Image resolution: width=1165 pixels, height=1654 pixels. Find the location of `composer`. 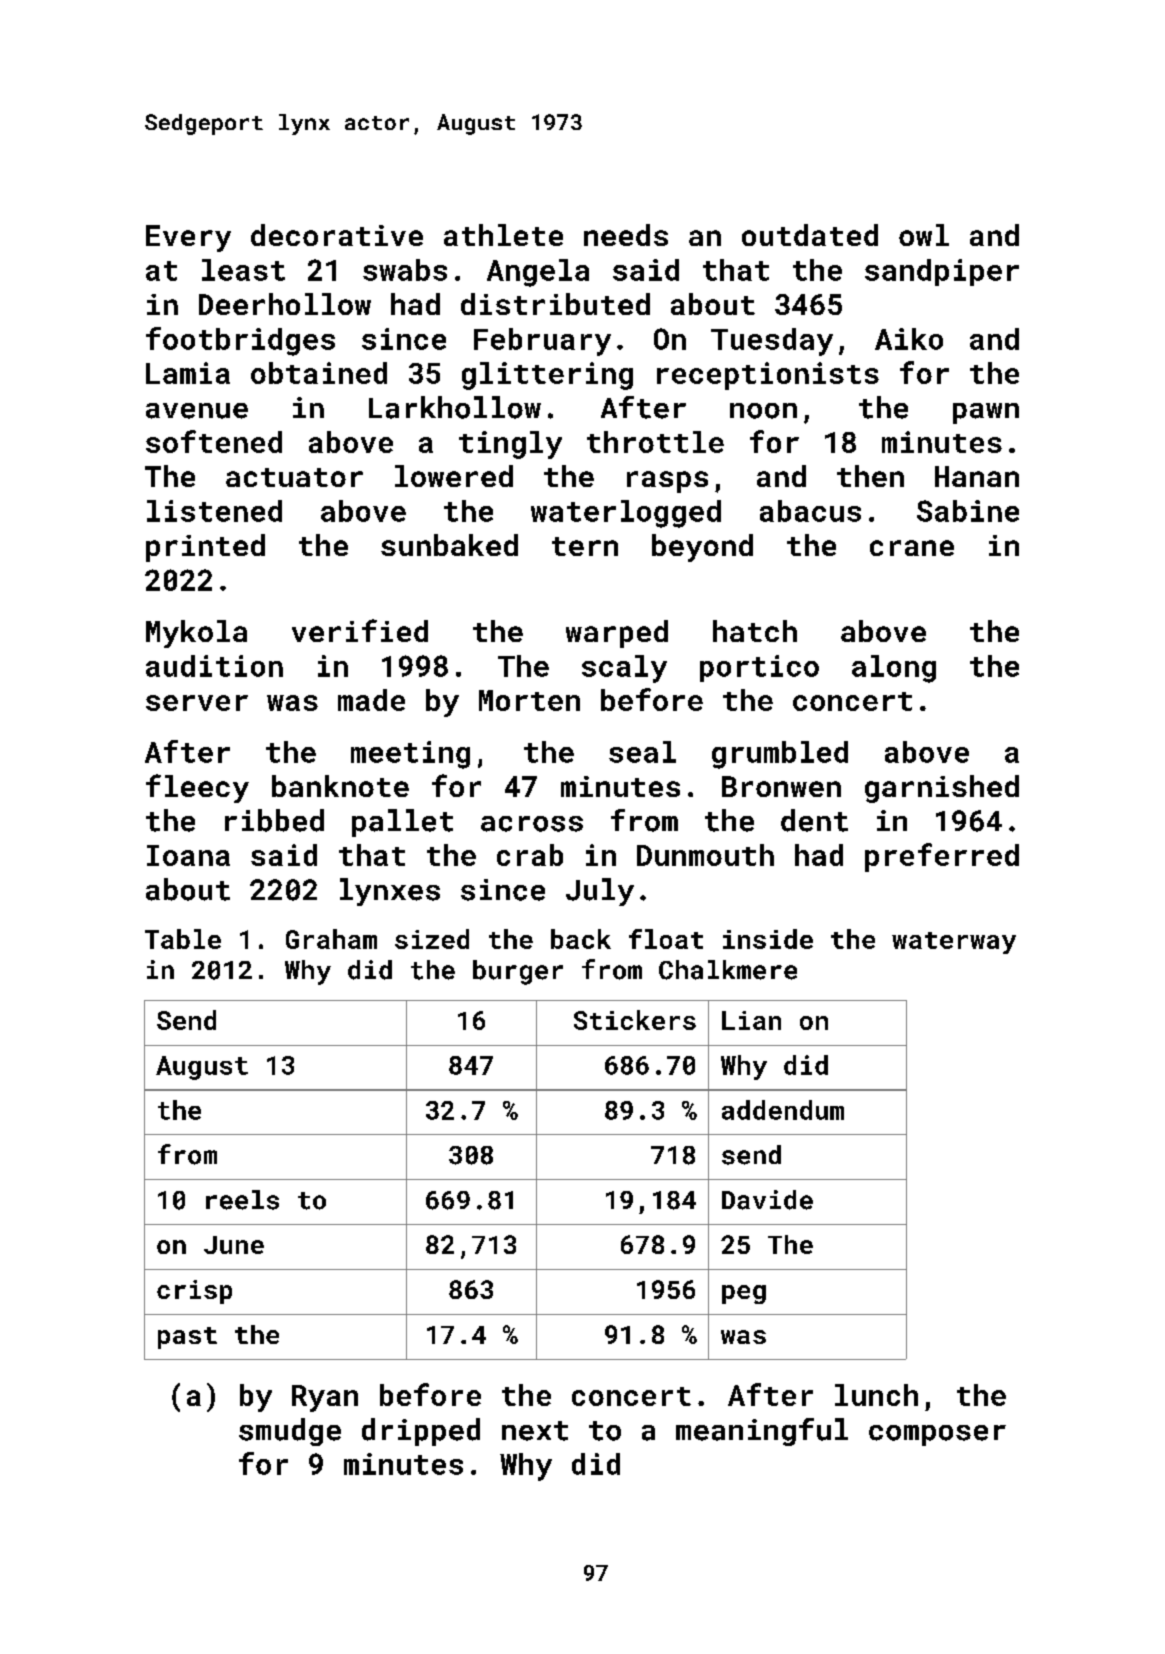

composer is located at coordinates (937, 1435).
